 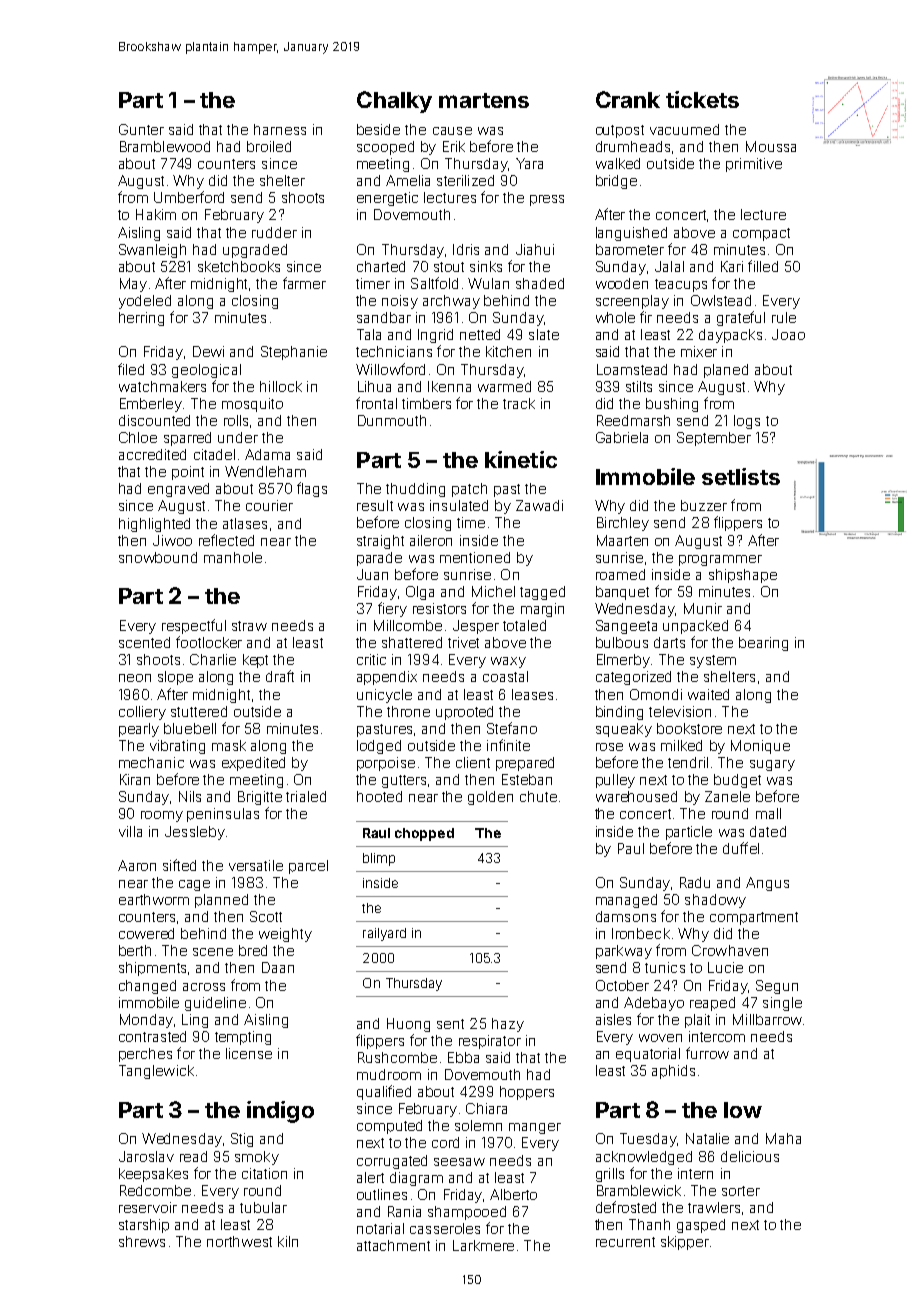 I want to click on Crowhaven, so click(x=730, y=950).
